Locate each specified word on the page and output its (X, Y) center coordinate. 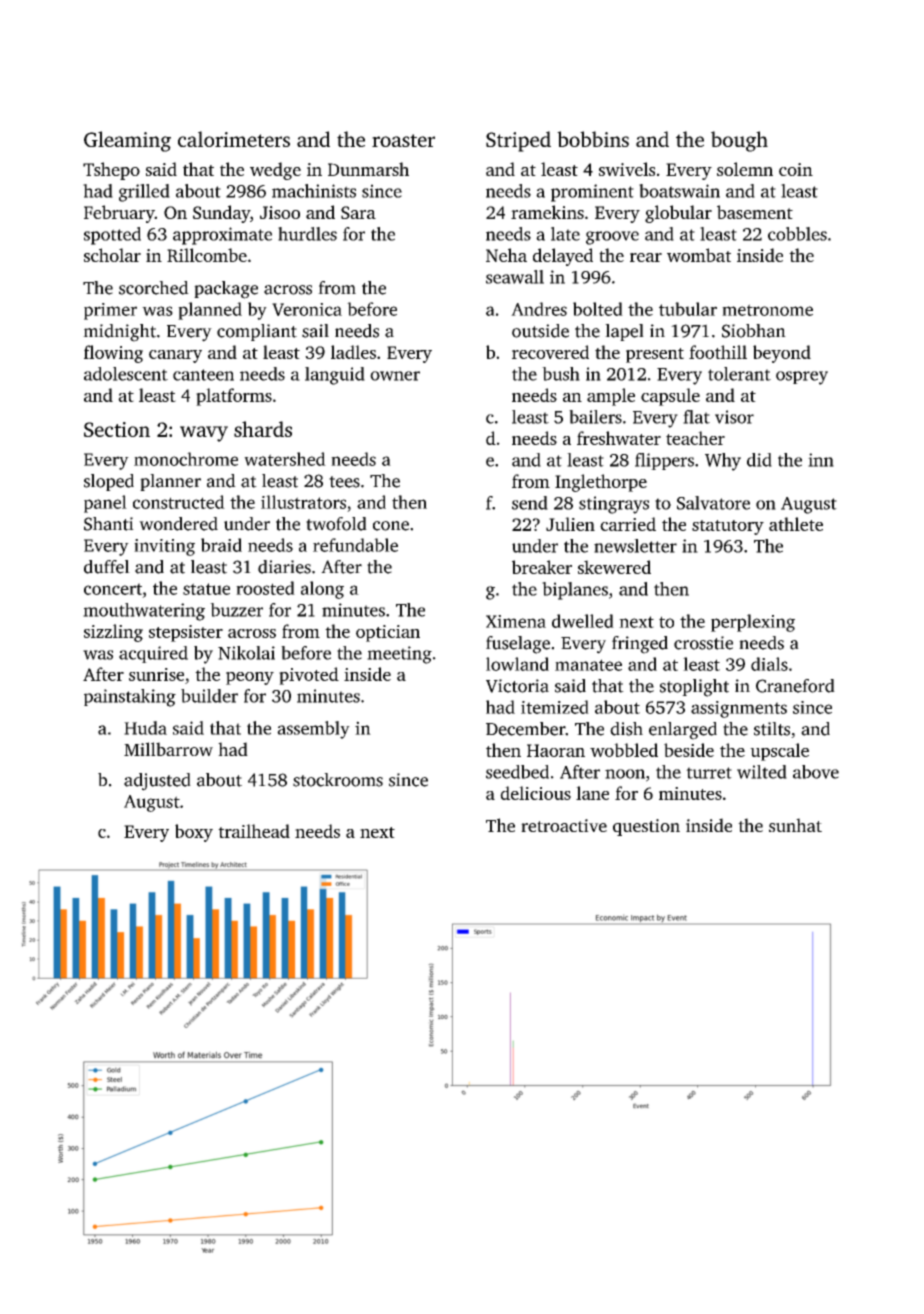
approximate (222, 236)
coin (796, 169)
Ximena (516, 621)
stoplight (694, 688)
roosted (265, 588)
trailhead (254, 831)
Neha (506, 255)
